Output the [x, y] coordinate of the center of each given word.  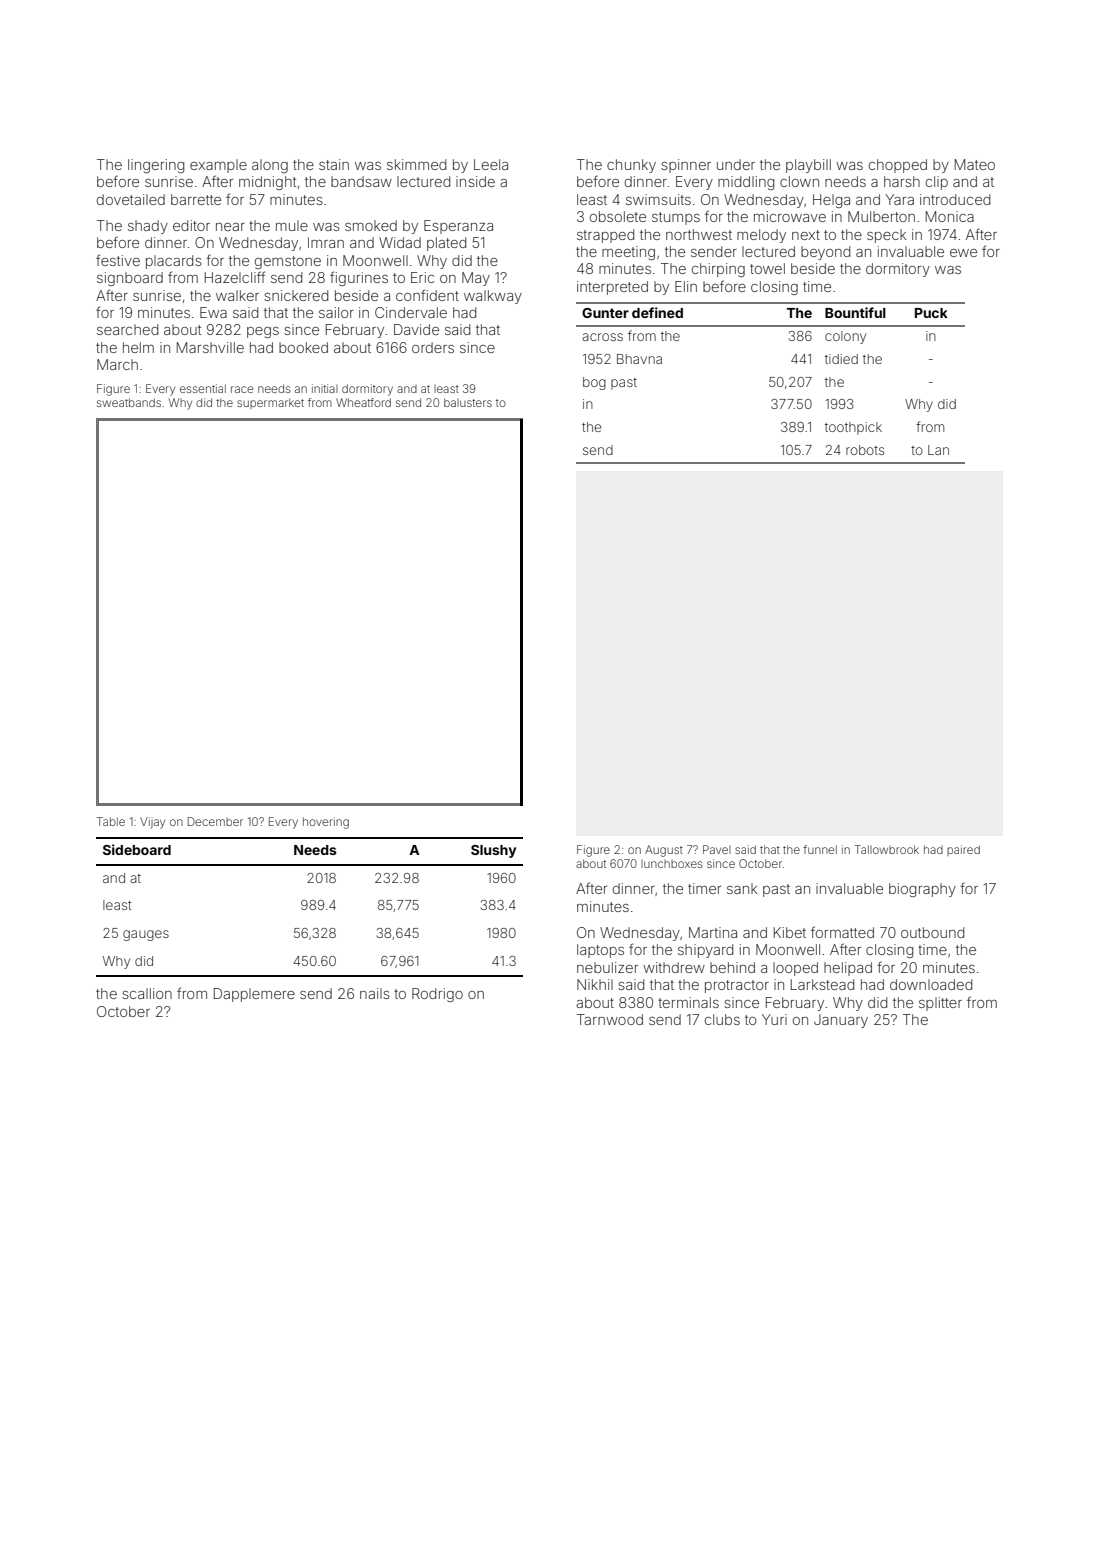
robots [865, 450]
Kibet [790, 932]
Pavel [717, 849]
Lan [938, 450]
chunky [631, 166]
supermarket [270, 403]
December [215, 821]
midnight [267, 183]
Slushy [493, 851]
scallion [147, 993]
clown [799, 181]
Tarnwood [610, 1019]
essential [203, 388]
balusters [468, 402]
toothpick [853, 428]
